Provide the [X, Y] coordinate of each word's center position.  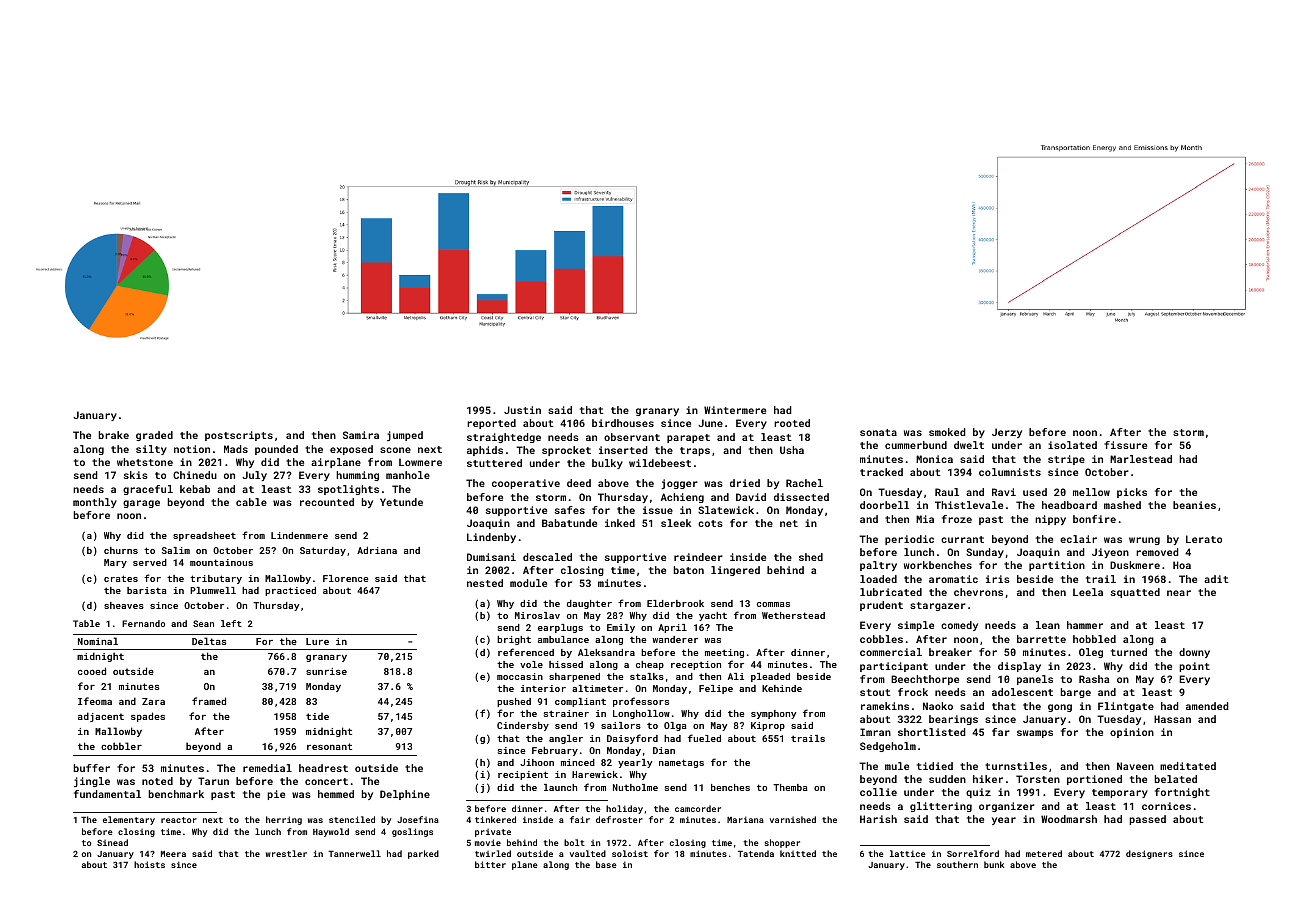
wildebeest [660, 463]
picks [1132, 493]
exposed [351, 450]
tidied [935, 766]
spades [148, 717]
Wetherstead [793, 615]
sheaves [124, 605]
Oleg [1091, 653]
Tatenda [756, 853]
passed [1147, 820]
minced [578, 762]
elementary [129, 820]
